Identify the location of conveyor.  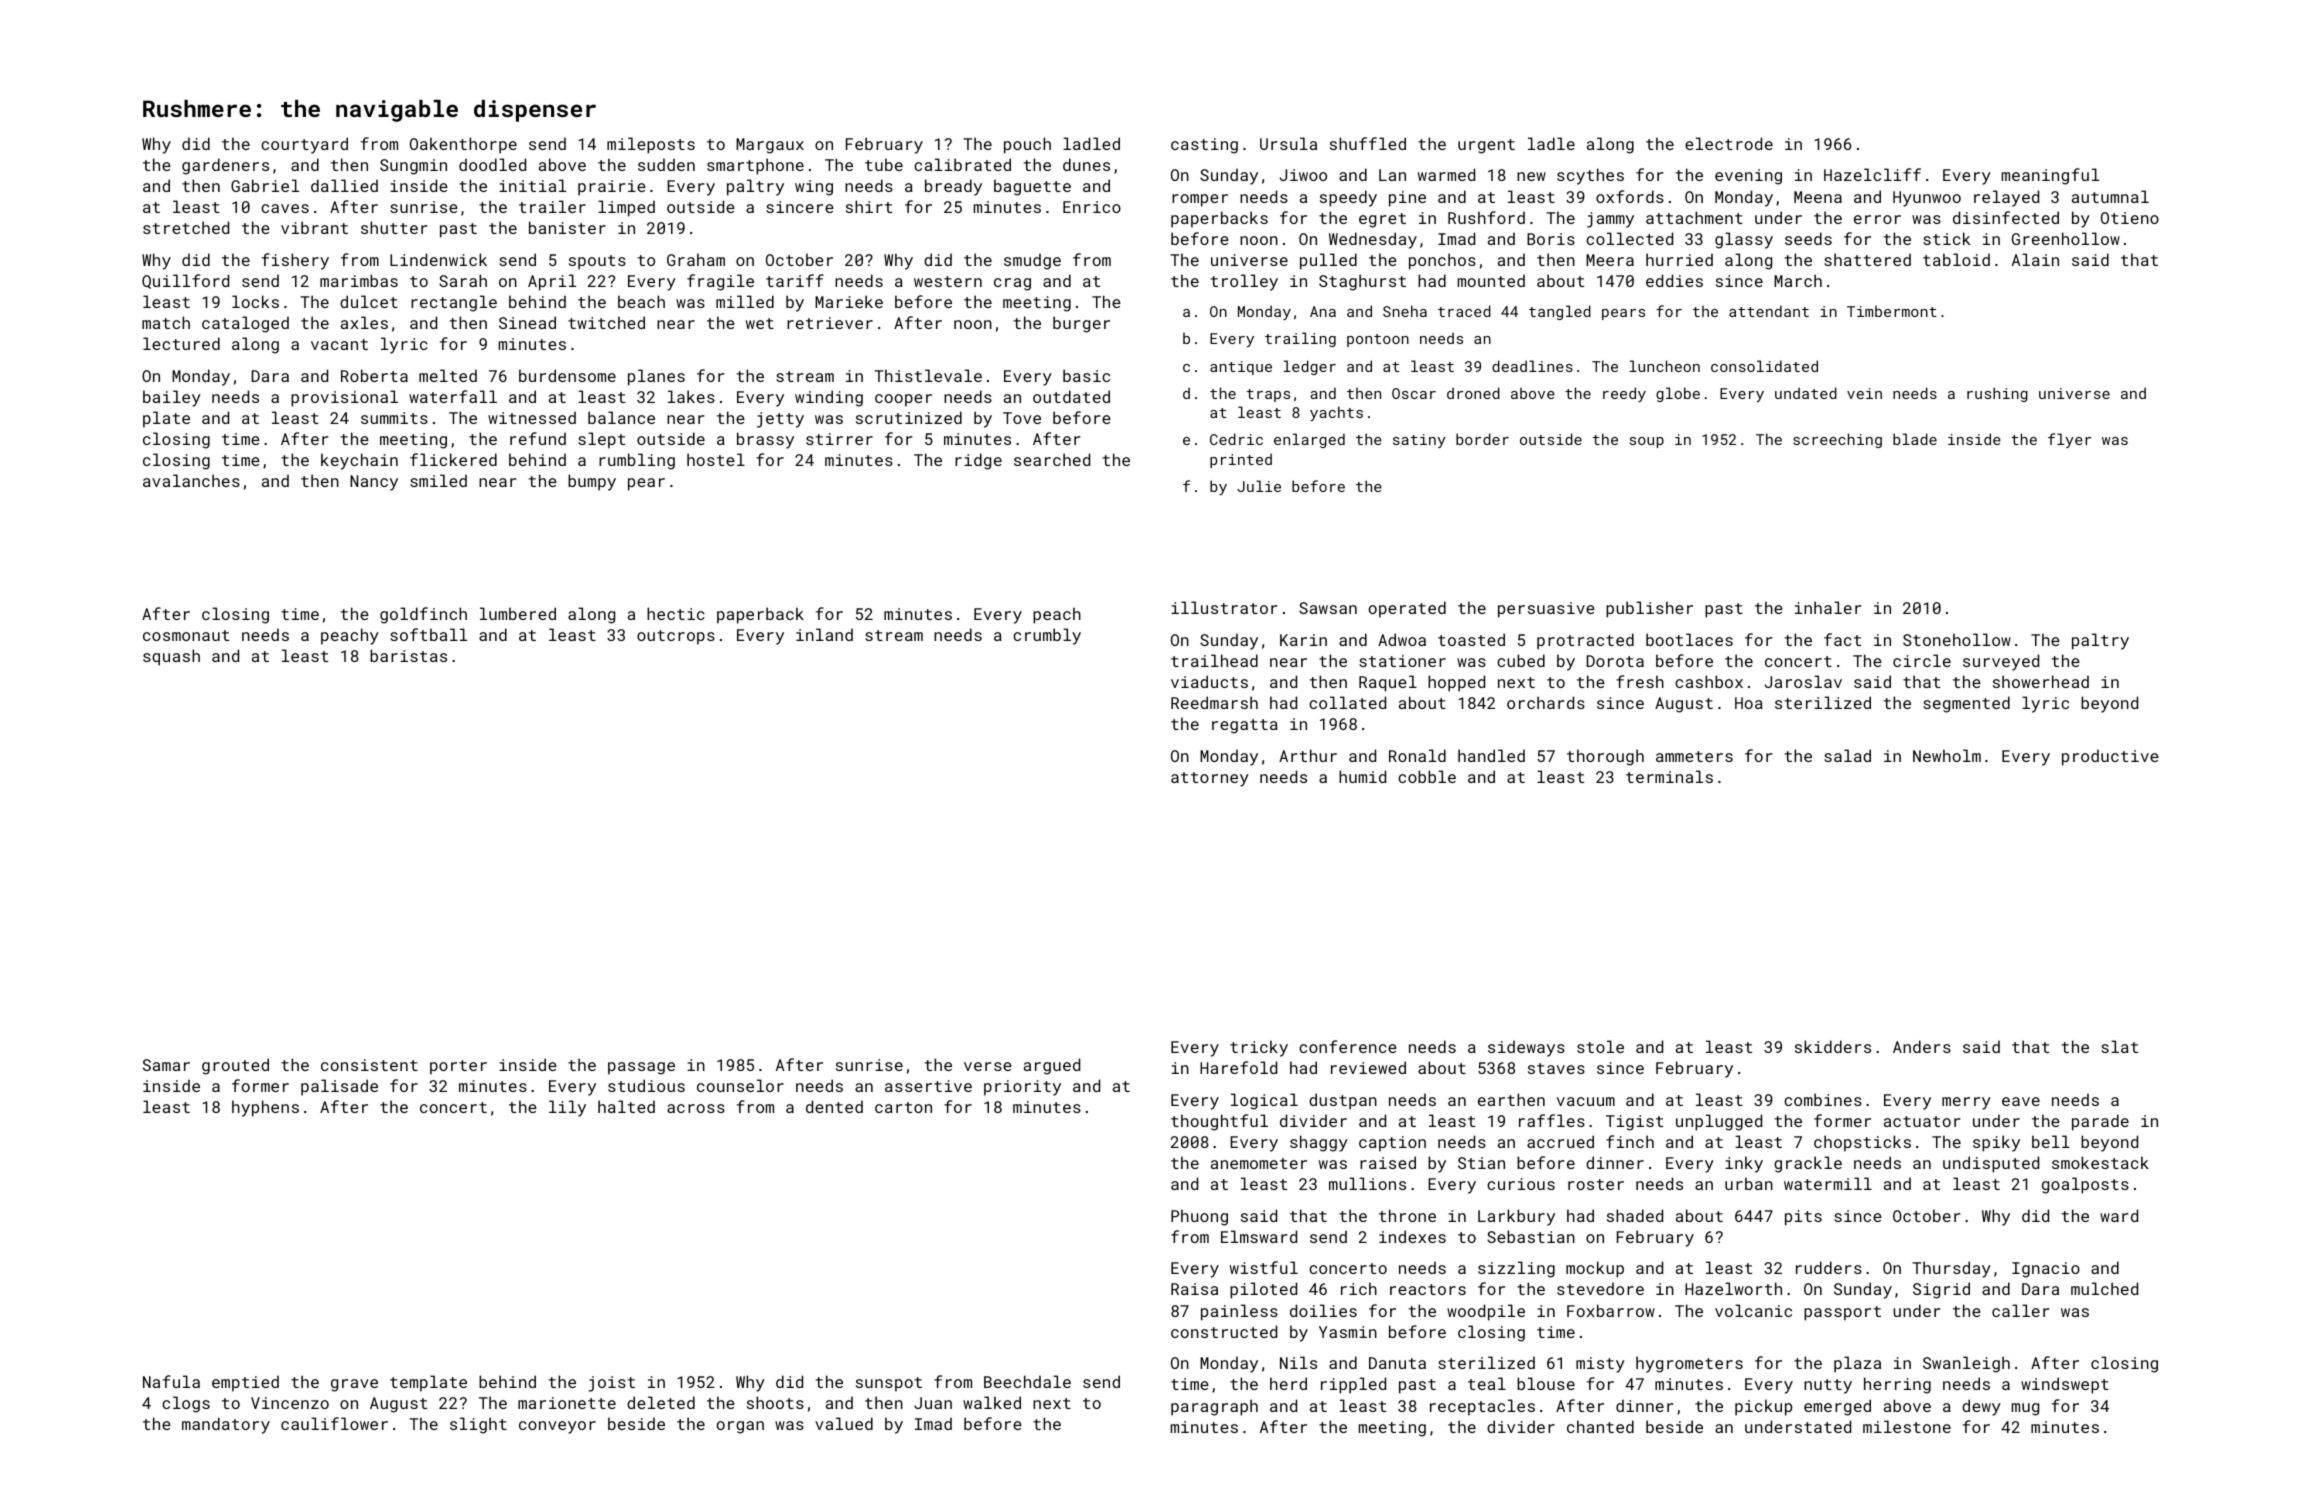
(557, 1427).
